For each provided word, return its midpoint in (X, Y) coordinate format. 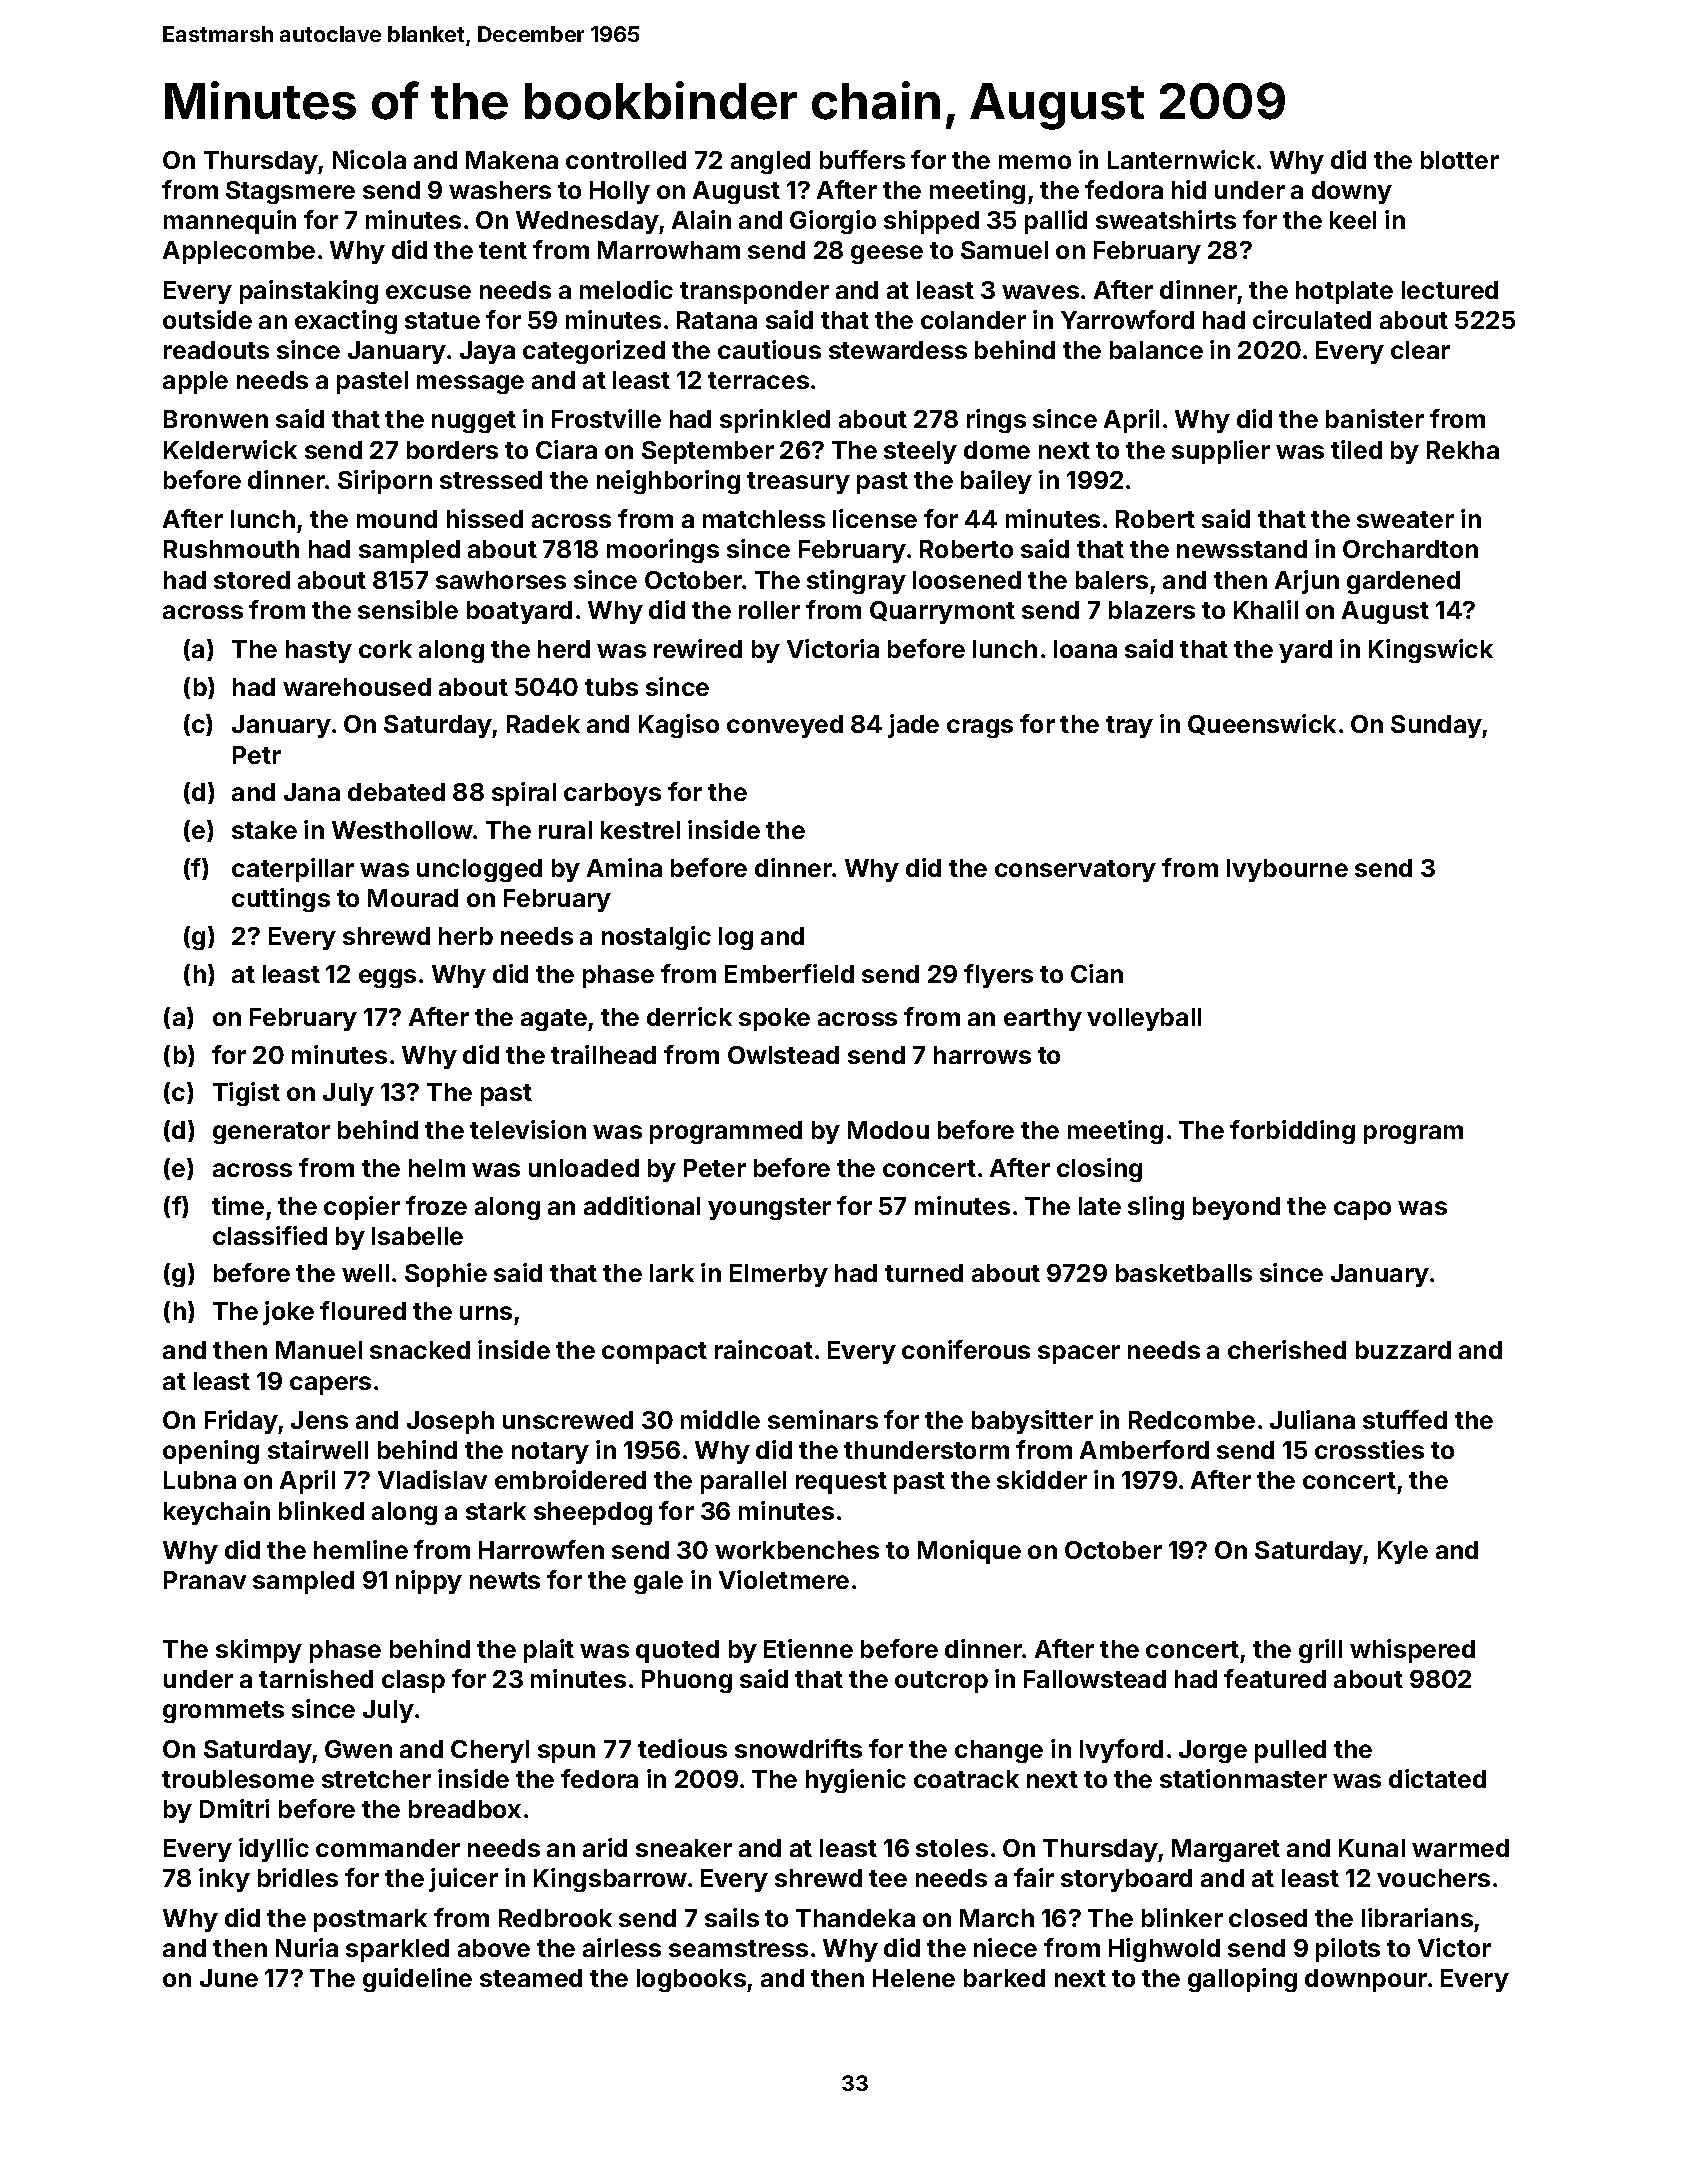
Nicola (369, 159)
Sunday (1436, 726)
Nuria (307, 1947)
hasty (319, 651)
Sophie (446, 1275)
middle (720, 1419)
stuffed (1405, 1419)
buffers (862, 159)
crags (980, 728)
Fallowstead (1095, 1679)
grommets (223, 1712)
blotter (1460, 160)
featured (1275, 1678)
